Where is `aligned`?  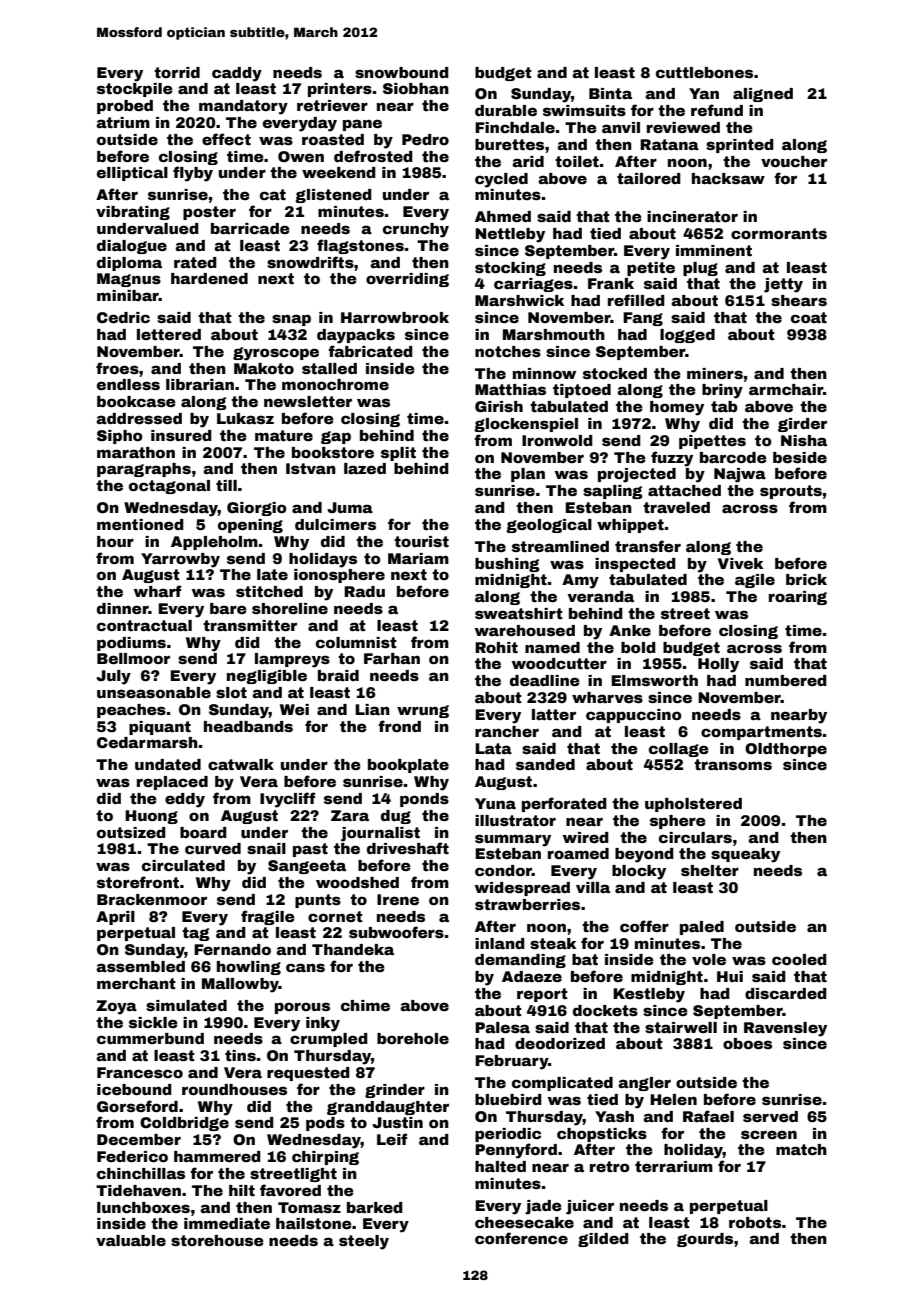 aligned is located at coordinates (763, 95).
